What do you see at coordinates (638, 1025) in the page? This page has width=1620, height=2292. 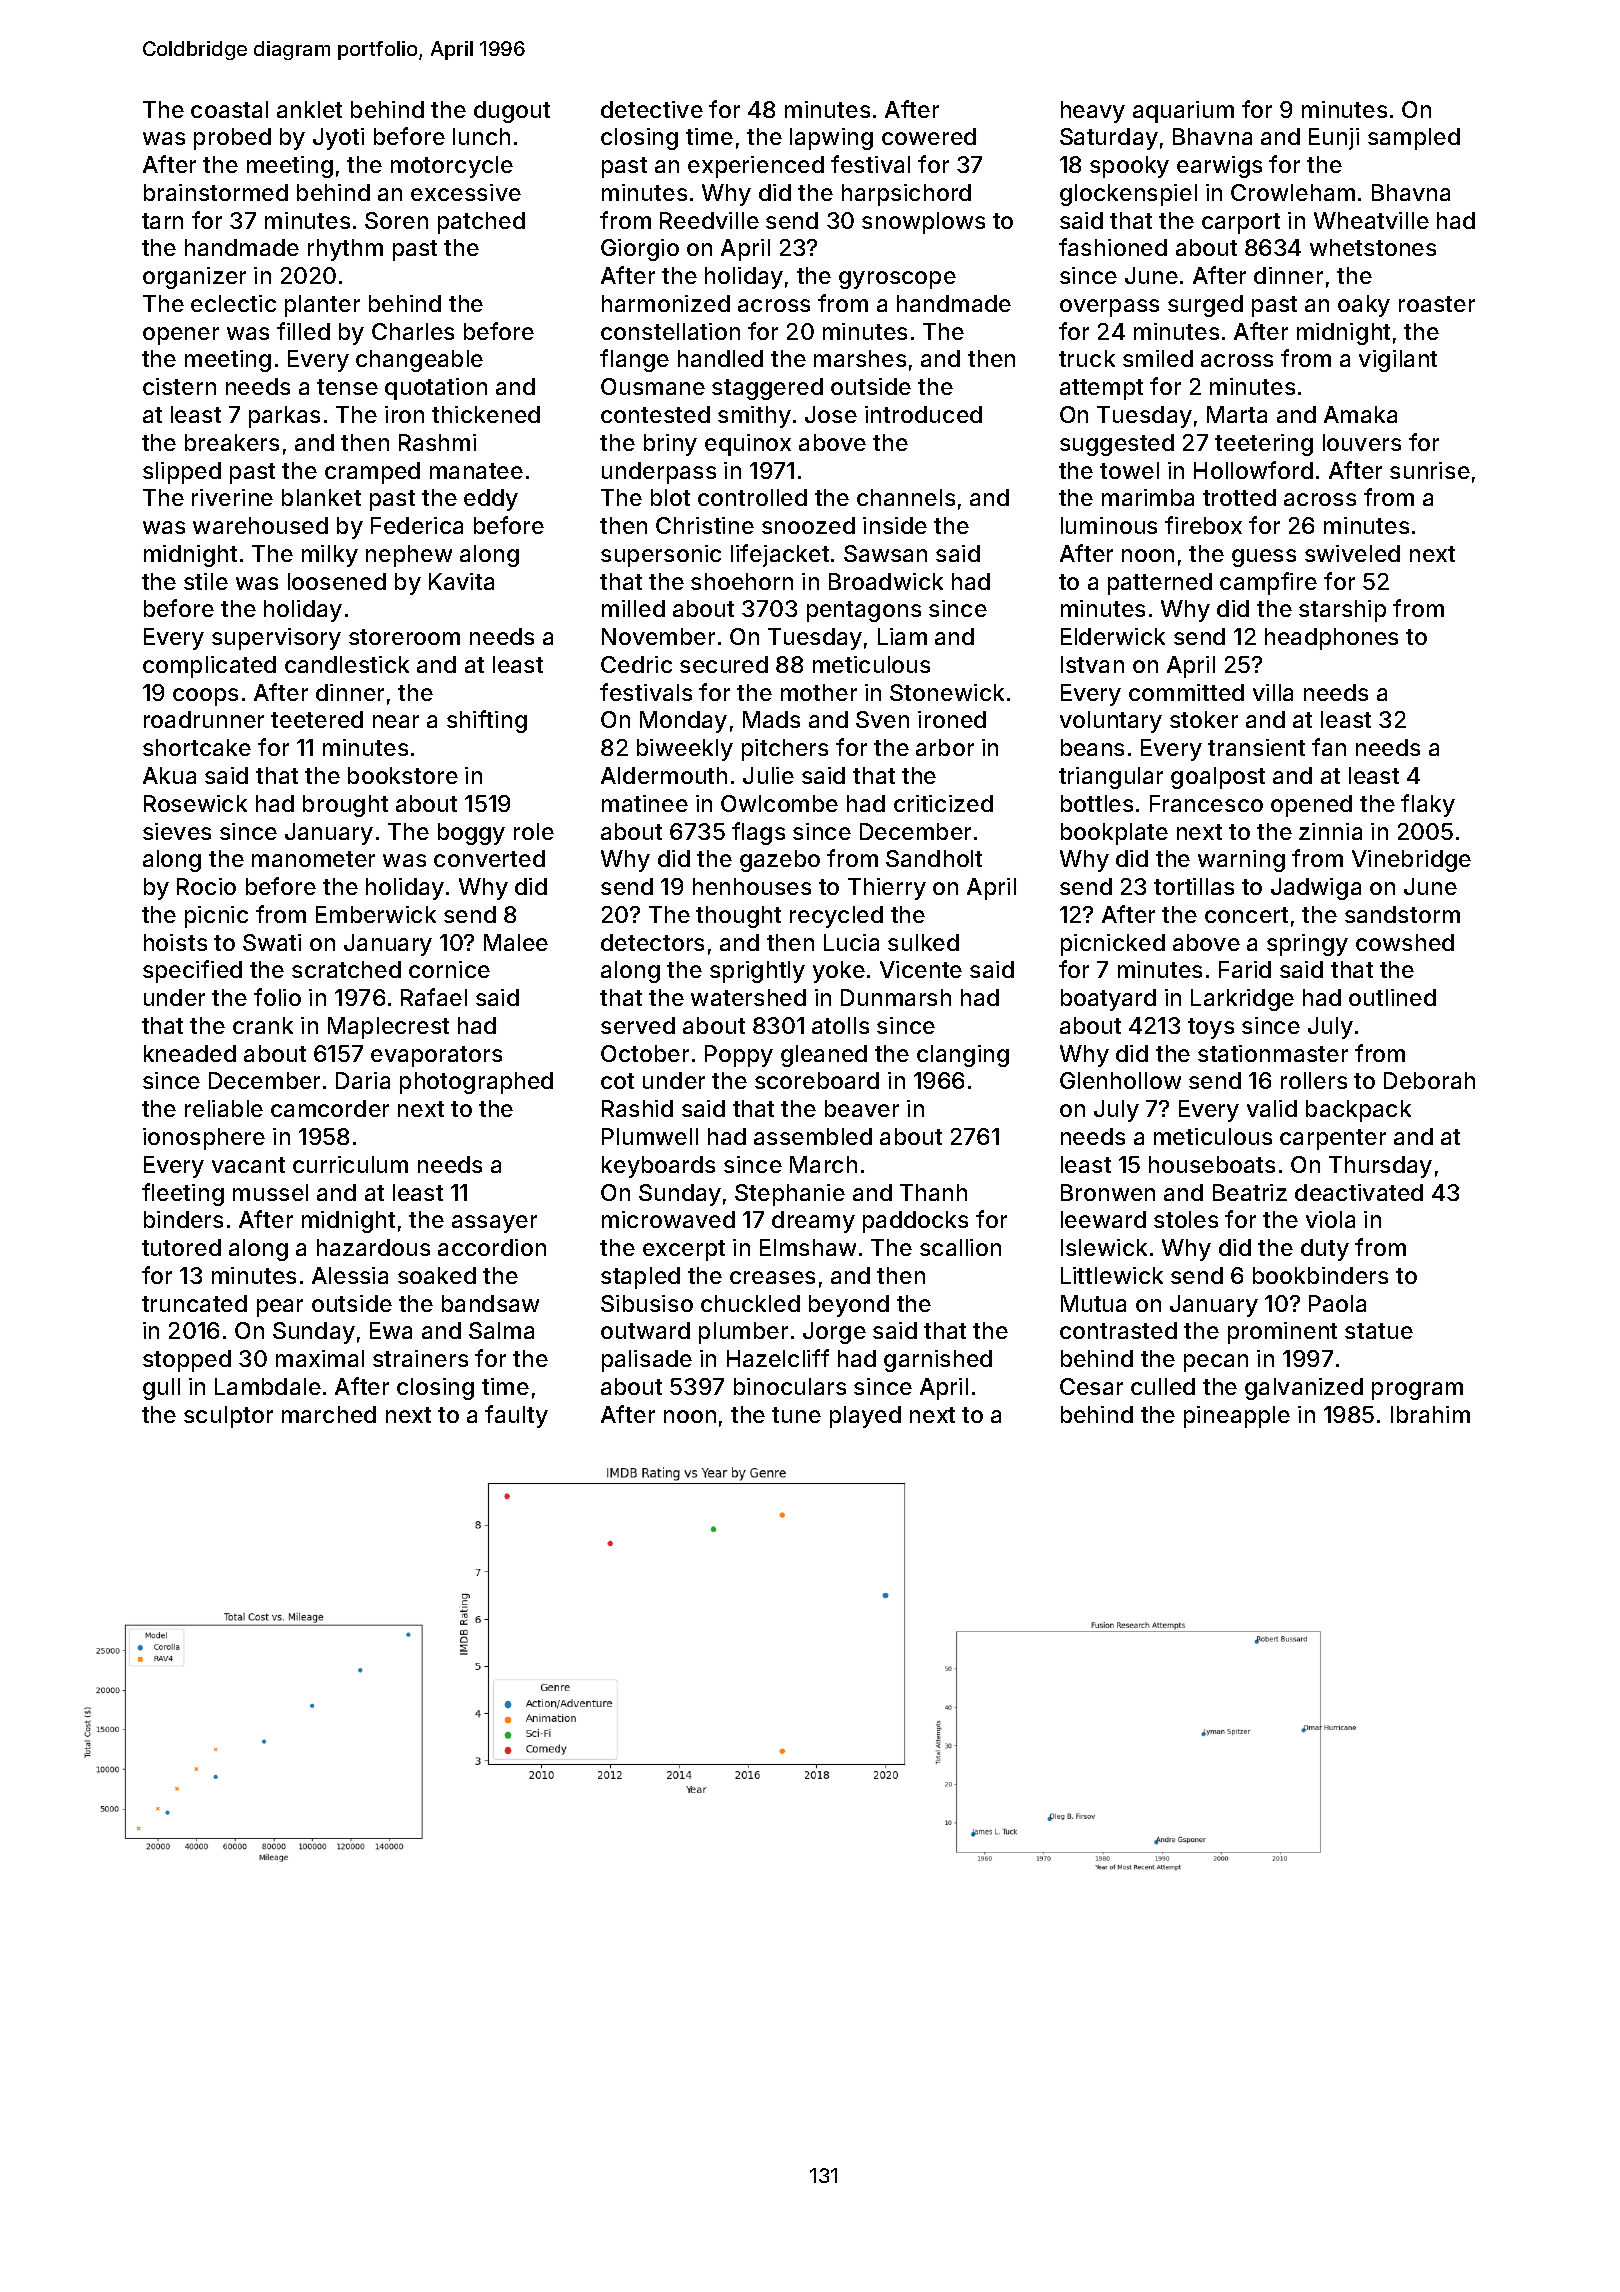 I see `served` at bounding box center [638, 1025].
